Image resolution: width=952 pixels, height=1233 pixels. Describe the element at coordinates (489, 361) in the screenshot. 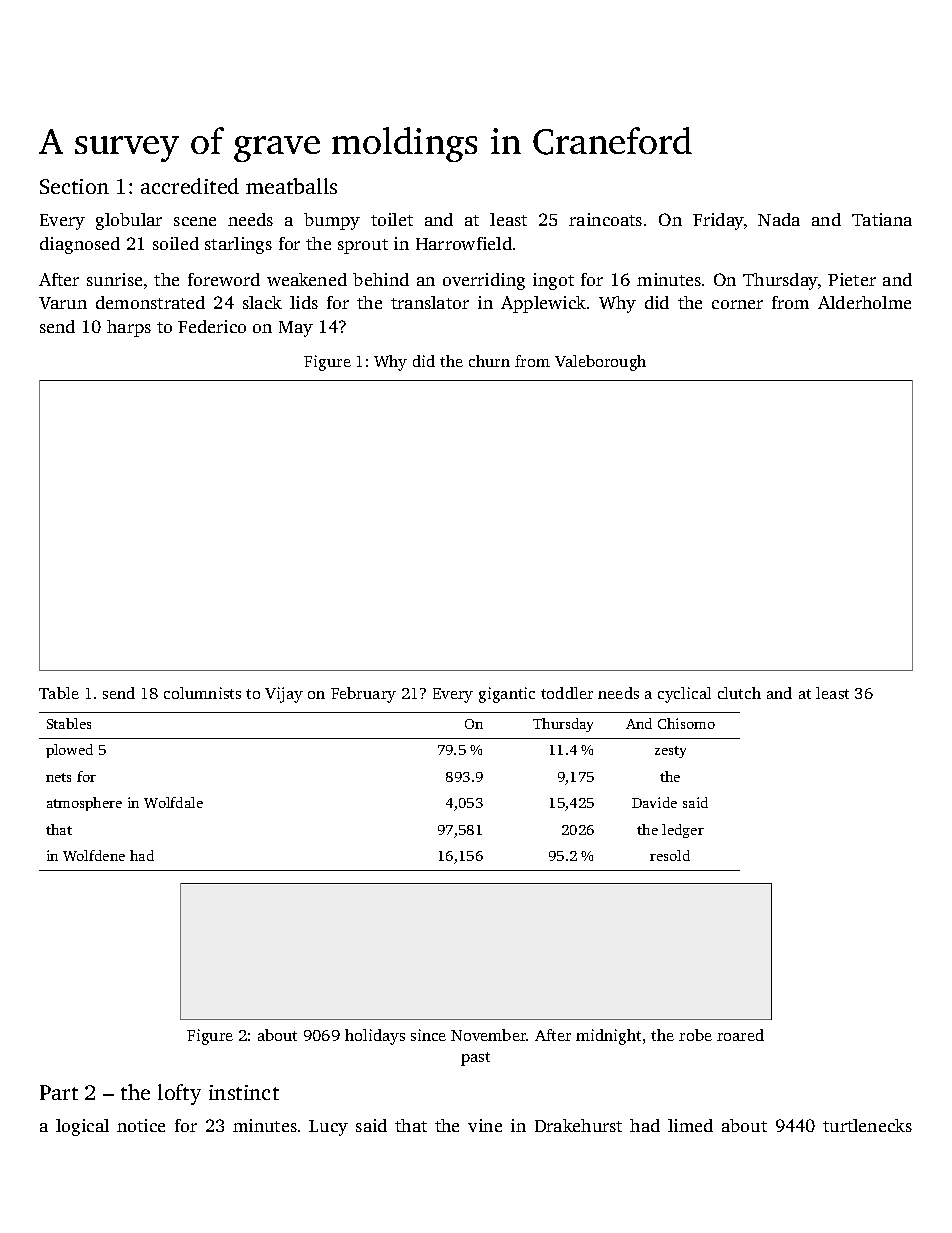

I see `churn` at that location.
